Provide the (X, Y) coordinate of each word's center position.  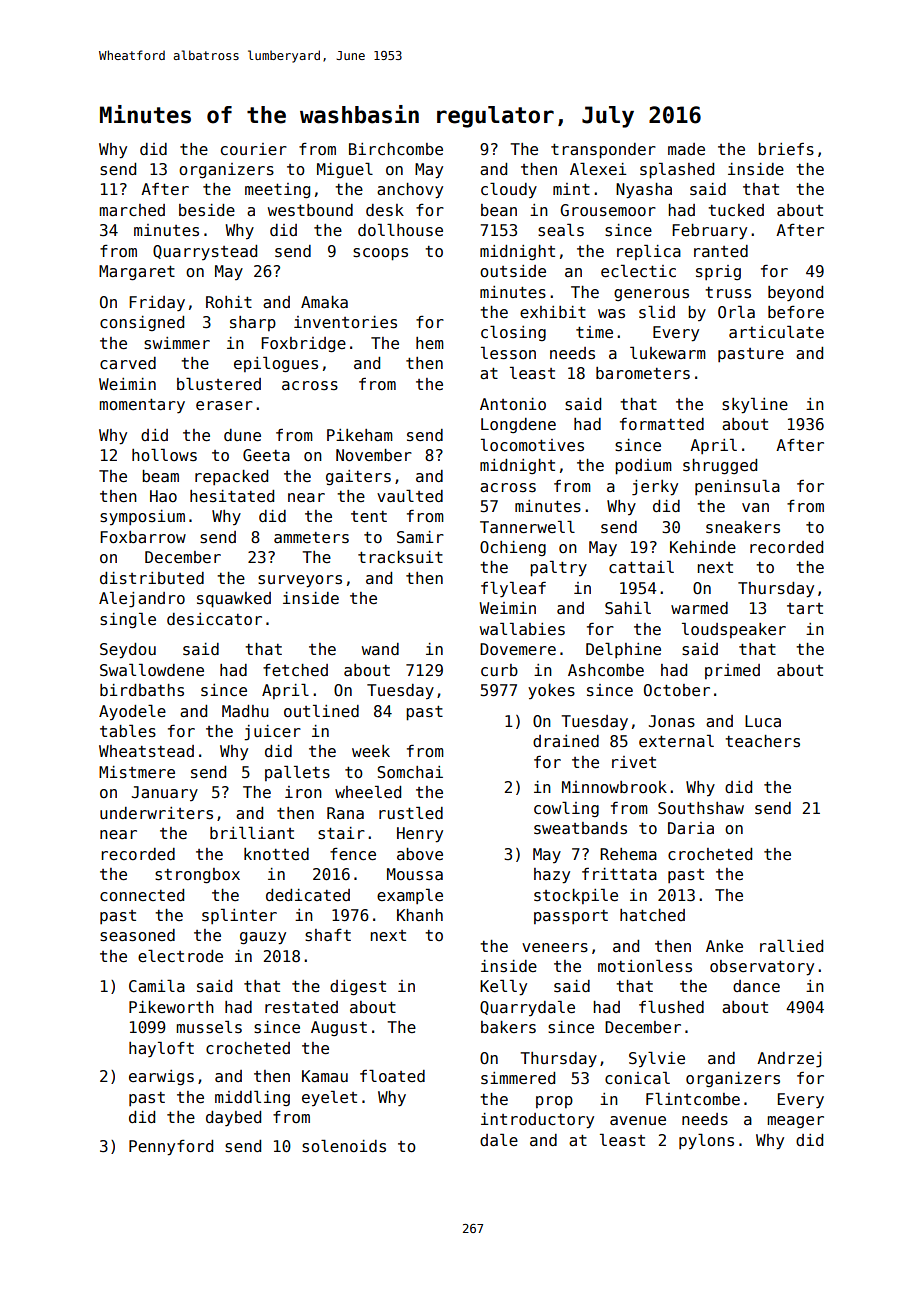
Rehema (628, 854)
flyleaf (513, 589)
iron (303, 792)
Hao (163, 496)
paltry (558, 568)
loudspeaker (734, 630)
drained (566, 741)
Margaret (137, 273)
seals (561, 230)
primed (732, 671)
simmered (518, 1078)
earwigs (161, 1078)
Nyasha (644, 191)
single (128, 620)
